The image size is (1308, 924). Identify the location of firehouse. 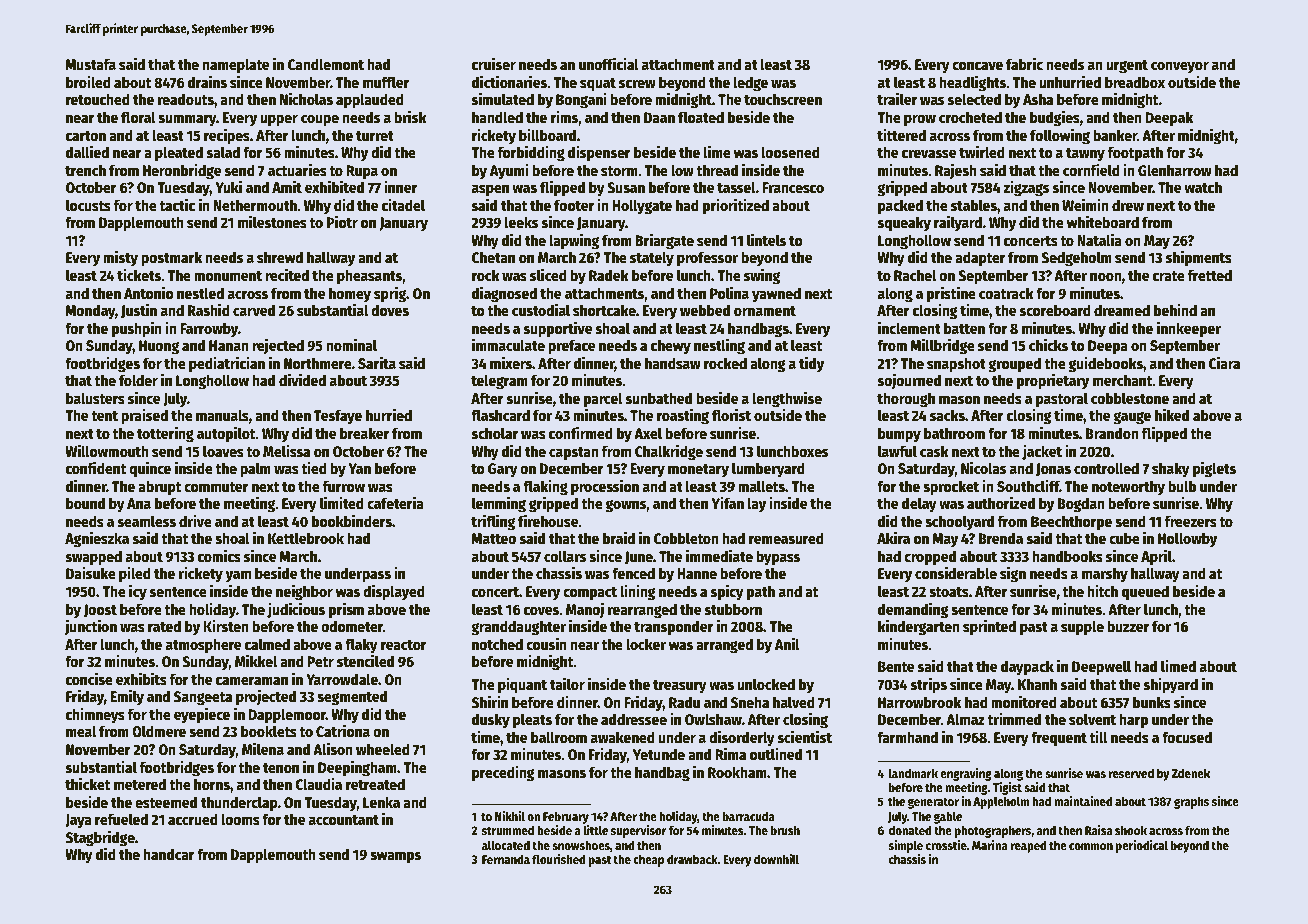
(548, 520).
